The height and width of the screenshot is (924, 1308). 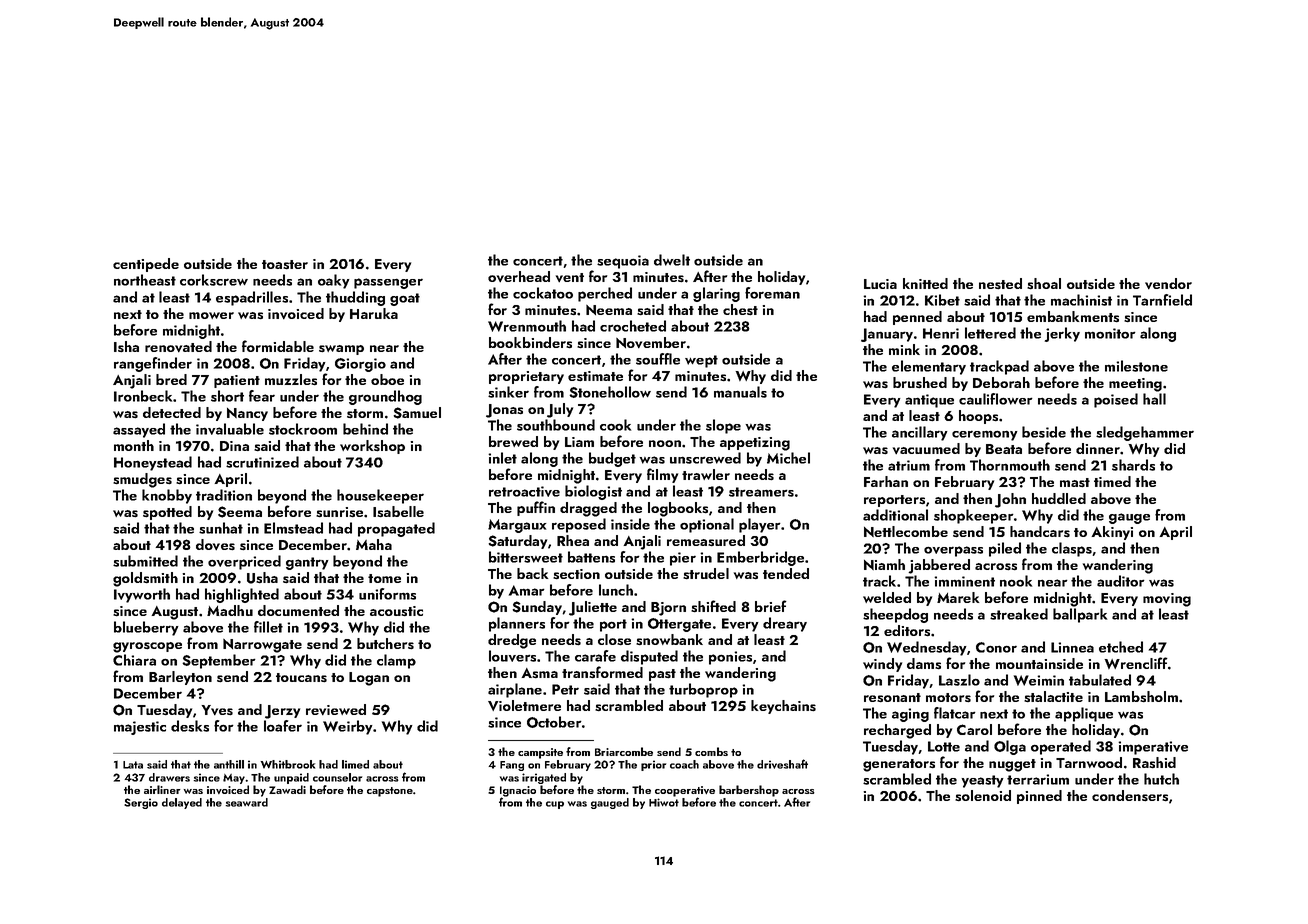 I want to click on etched, so click(x=1121, y=647).
